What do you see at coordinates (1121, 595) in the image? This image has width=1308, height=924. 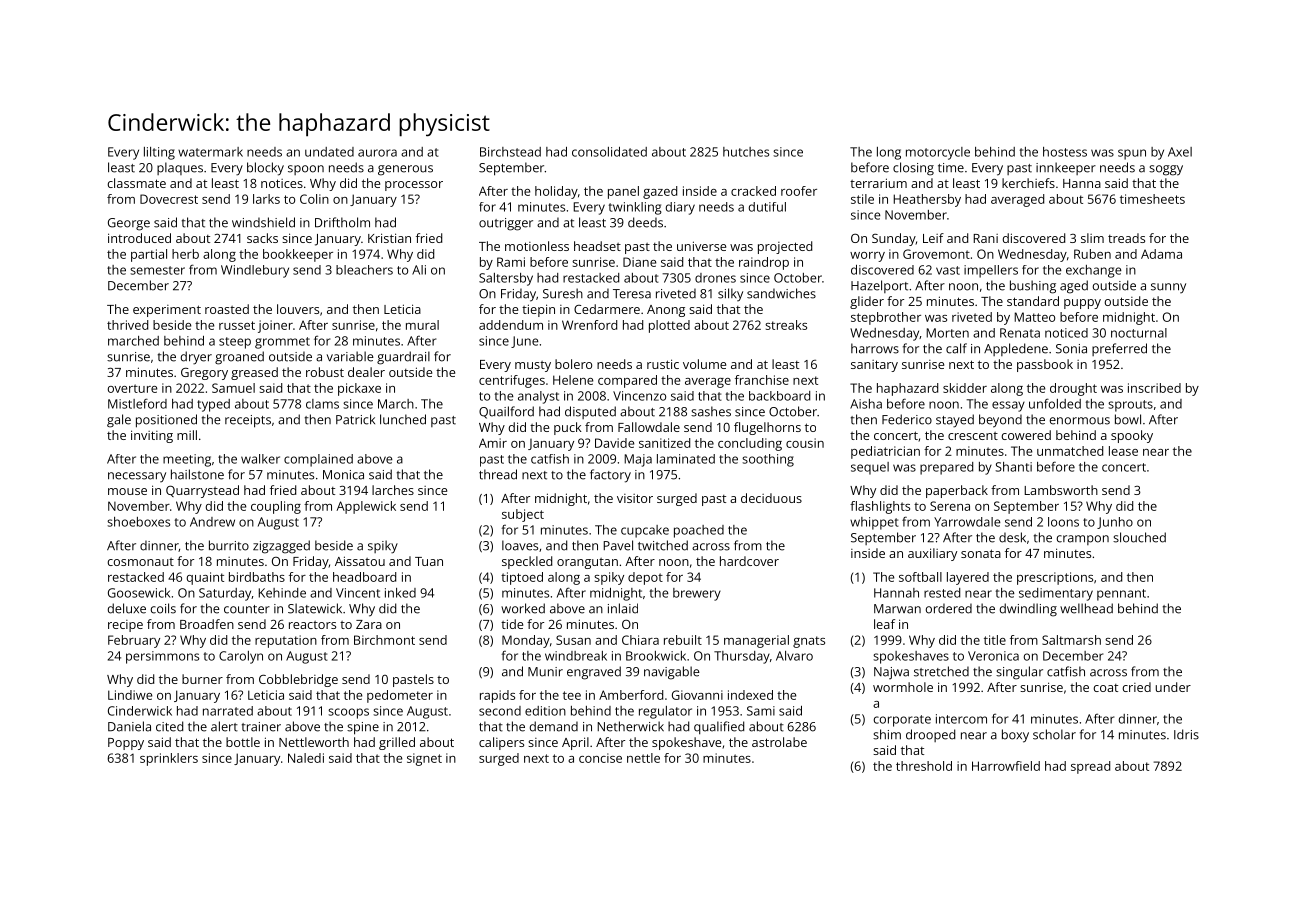 I see `pennant` at bounding box center [1121, 595].
